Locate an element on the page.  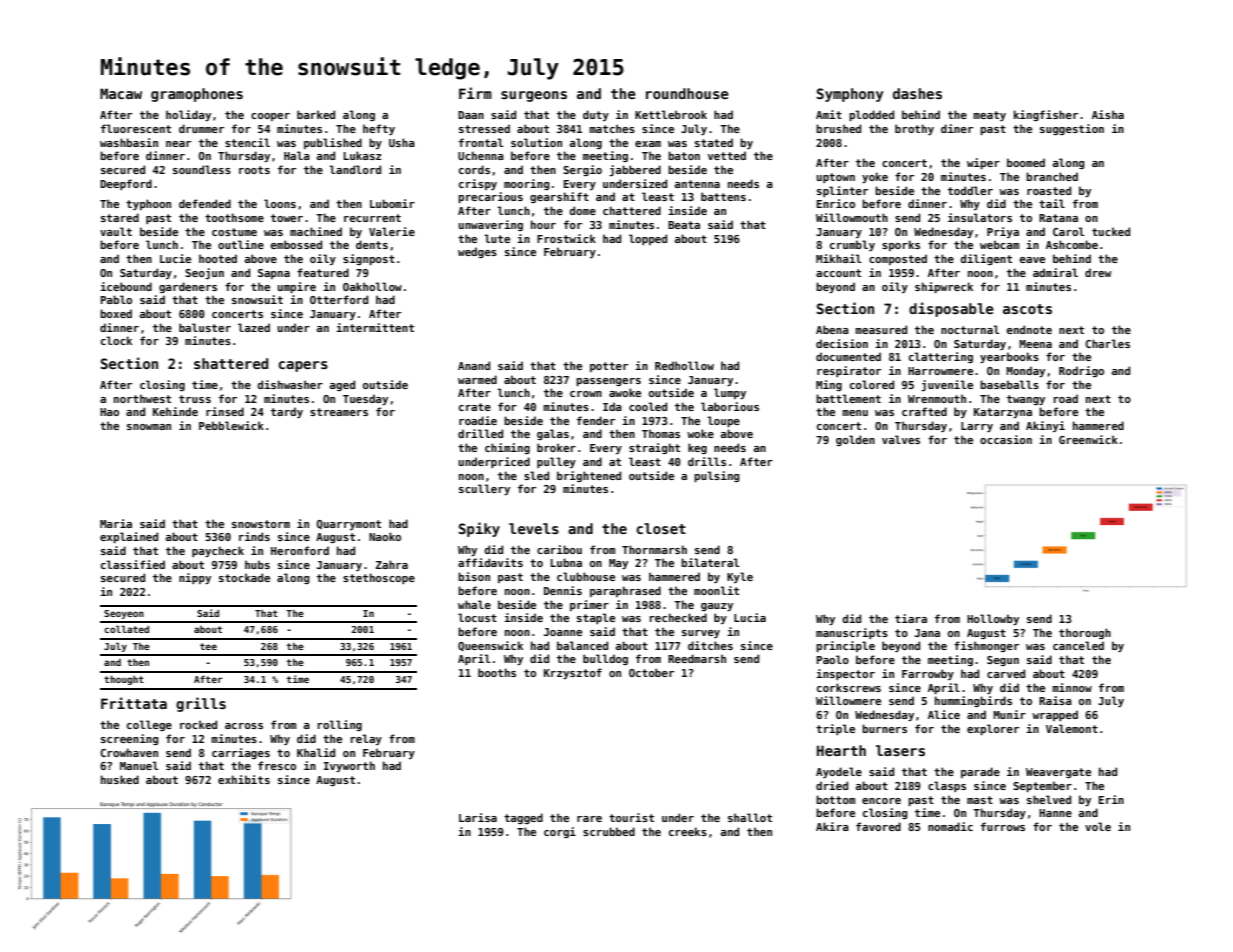
clock is located at coordinates (116, 340).
